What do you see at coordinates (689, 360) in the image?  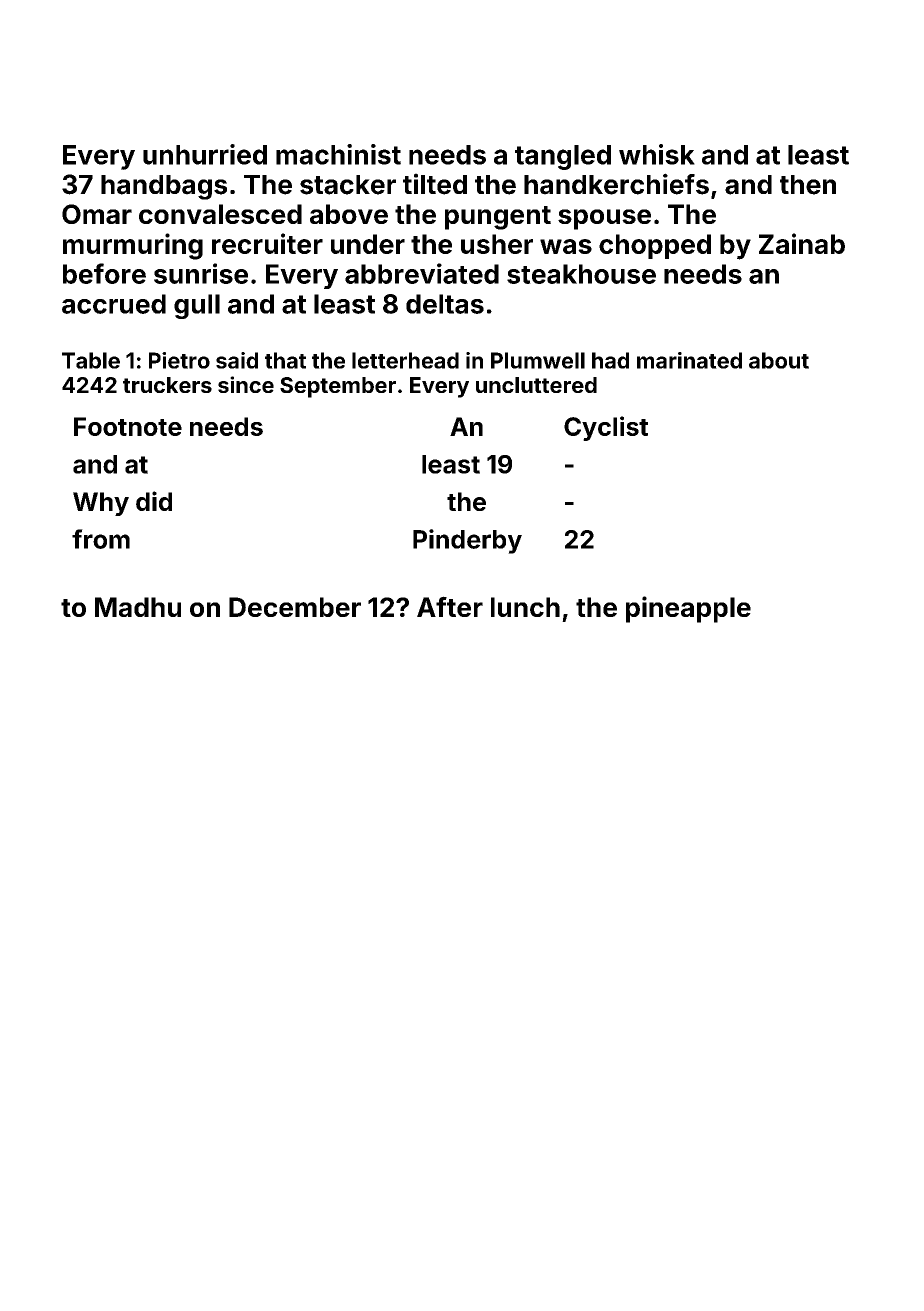 I see `marinated` at bounding box center [689, 360].
